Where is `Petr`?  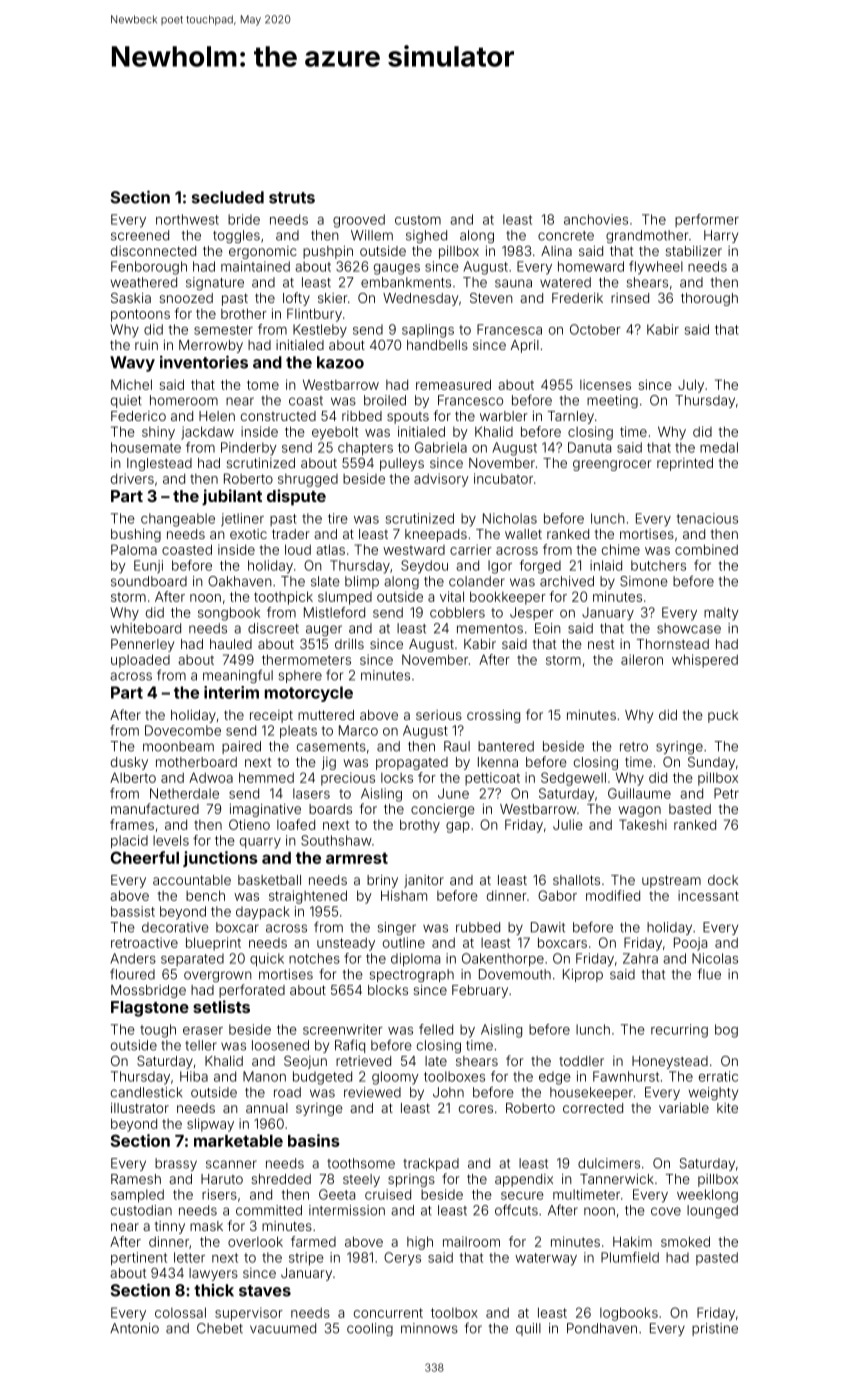 Petr is located at coordinates (726, 793).
